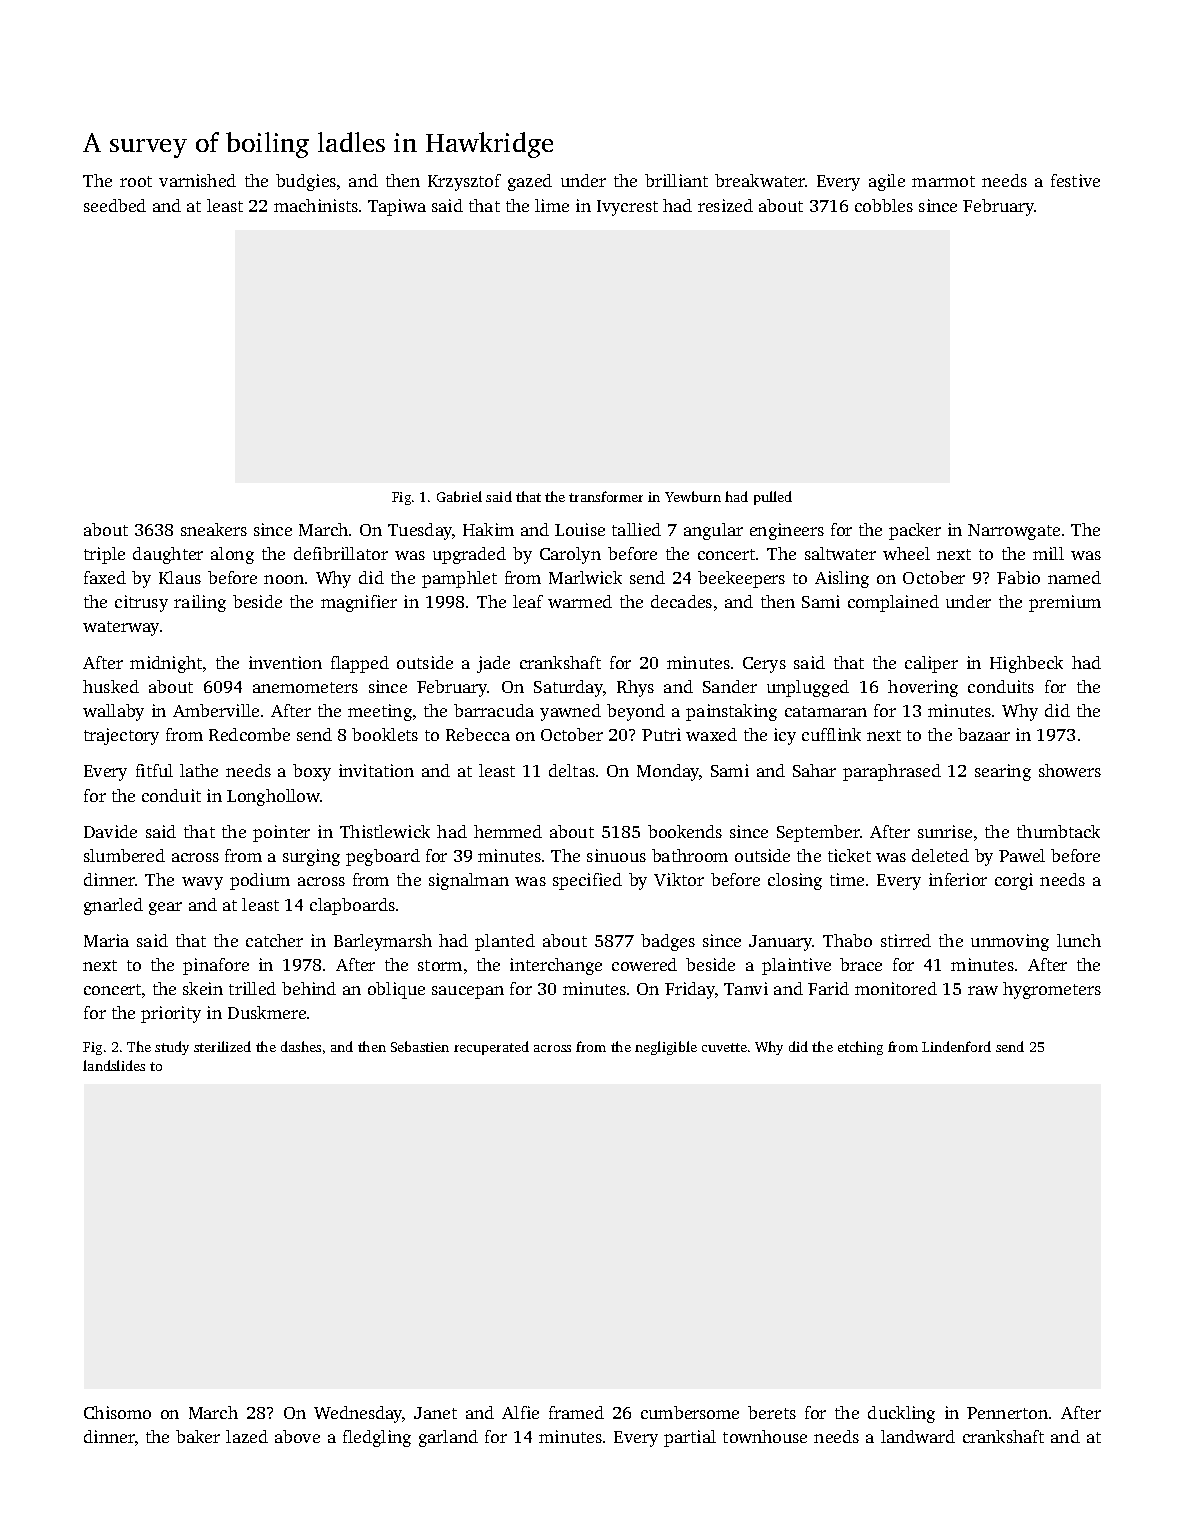 The width and height of the screenshot is (1185, 1534). Describe the element at coordinates (267, 1012) in the screenshot. I see `Duskmere` at that location.
